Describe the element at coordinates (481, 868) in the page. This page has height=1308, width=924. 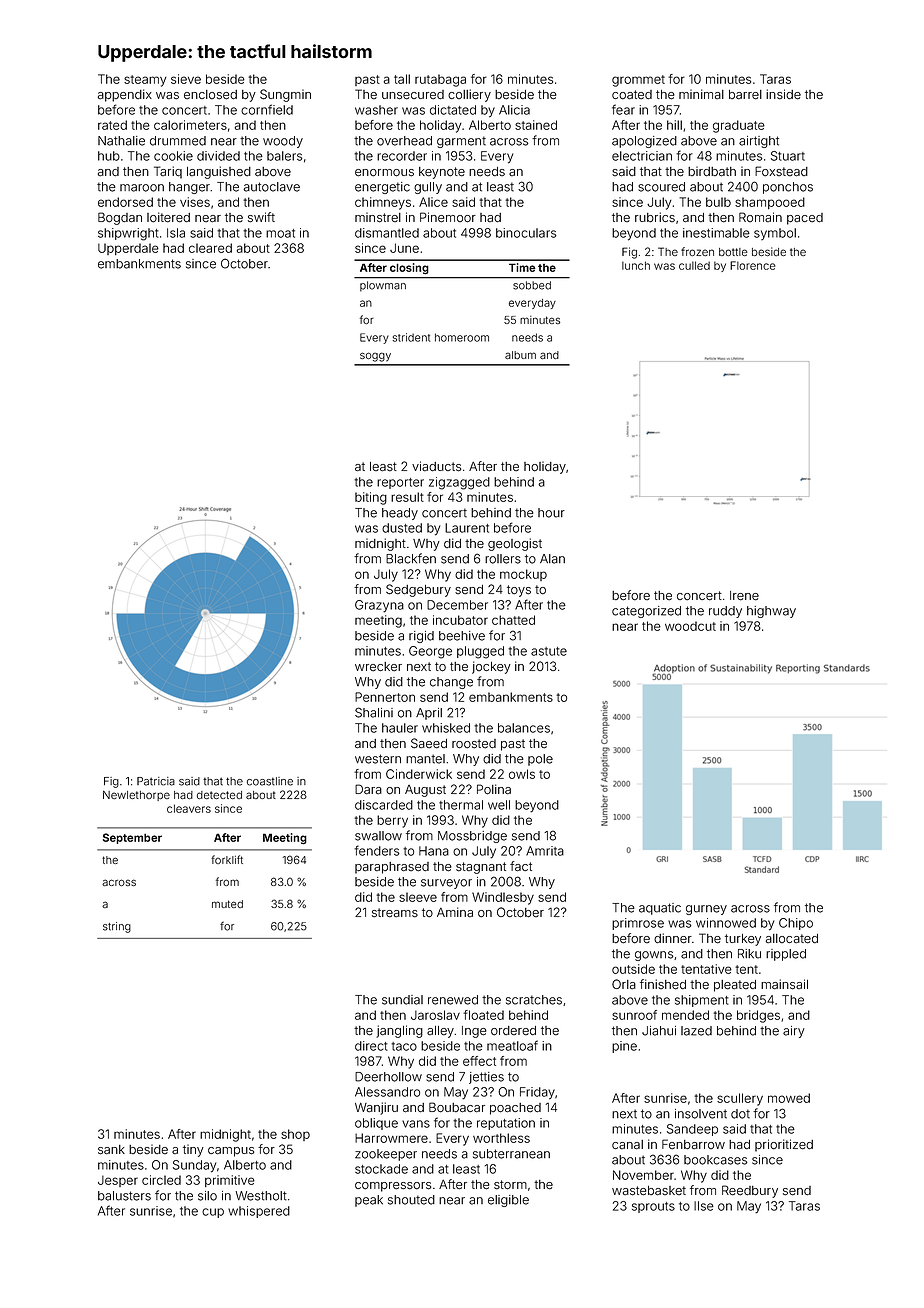
I see `stagnant` at that location.
